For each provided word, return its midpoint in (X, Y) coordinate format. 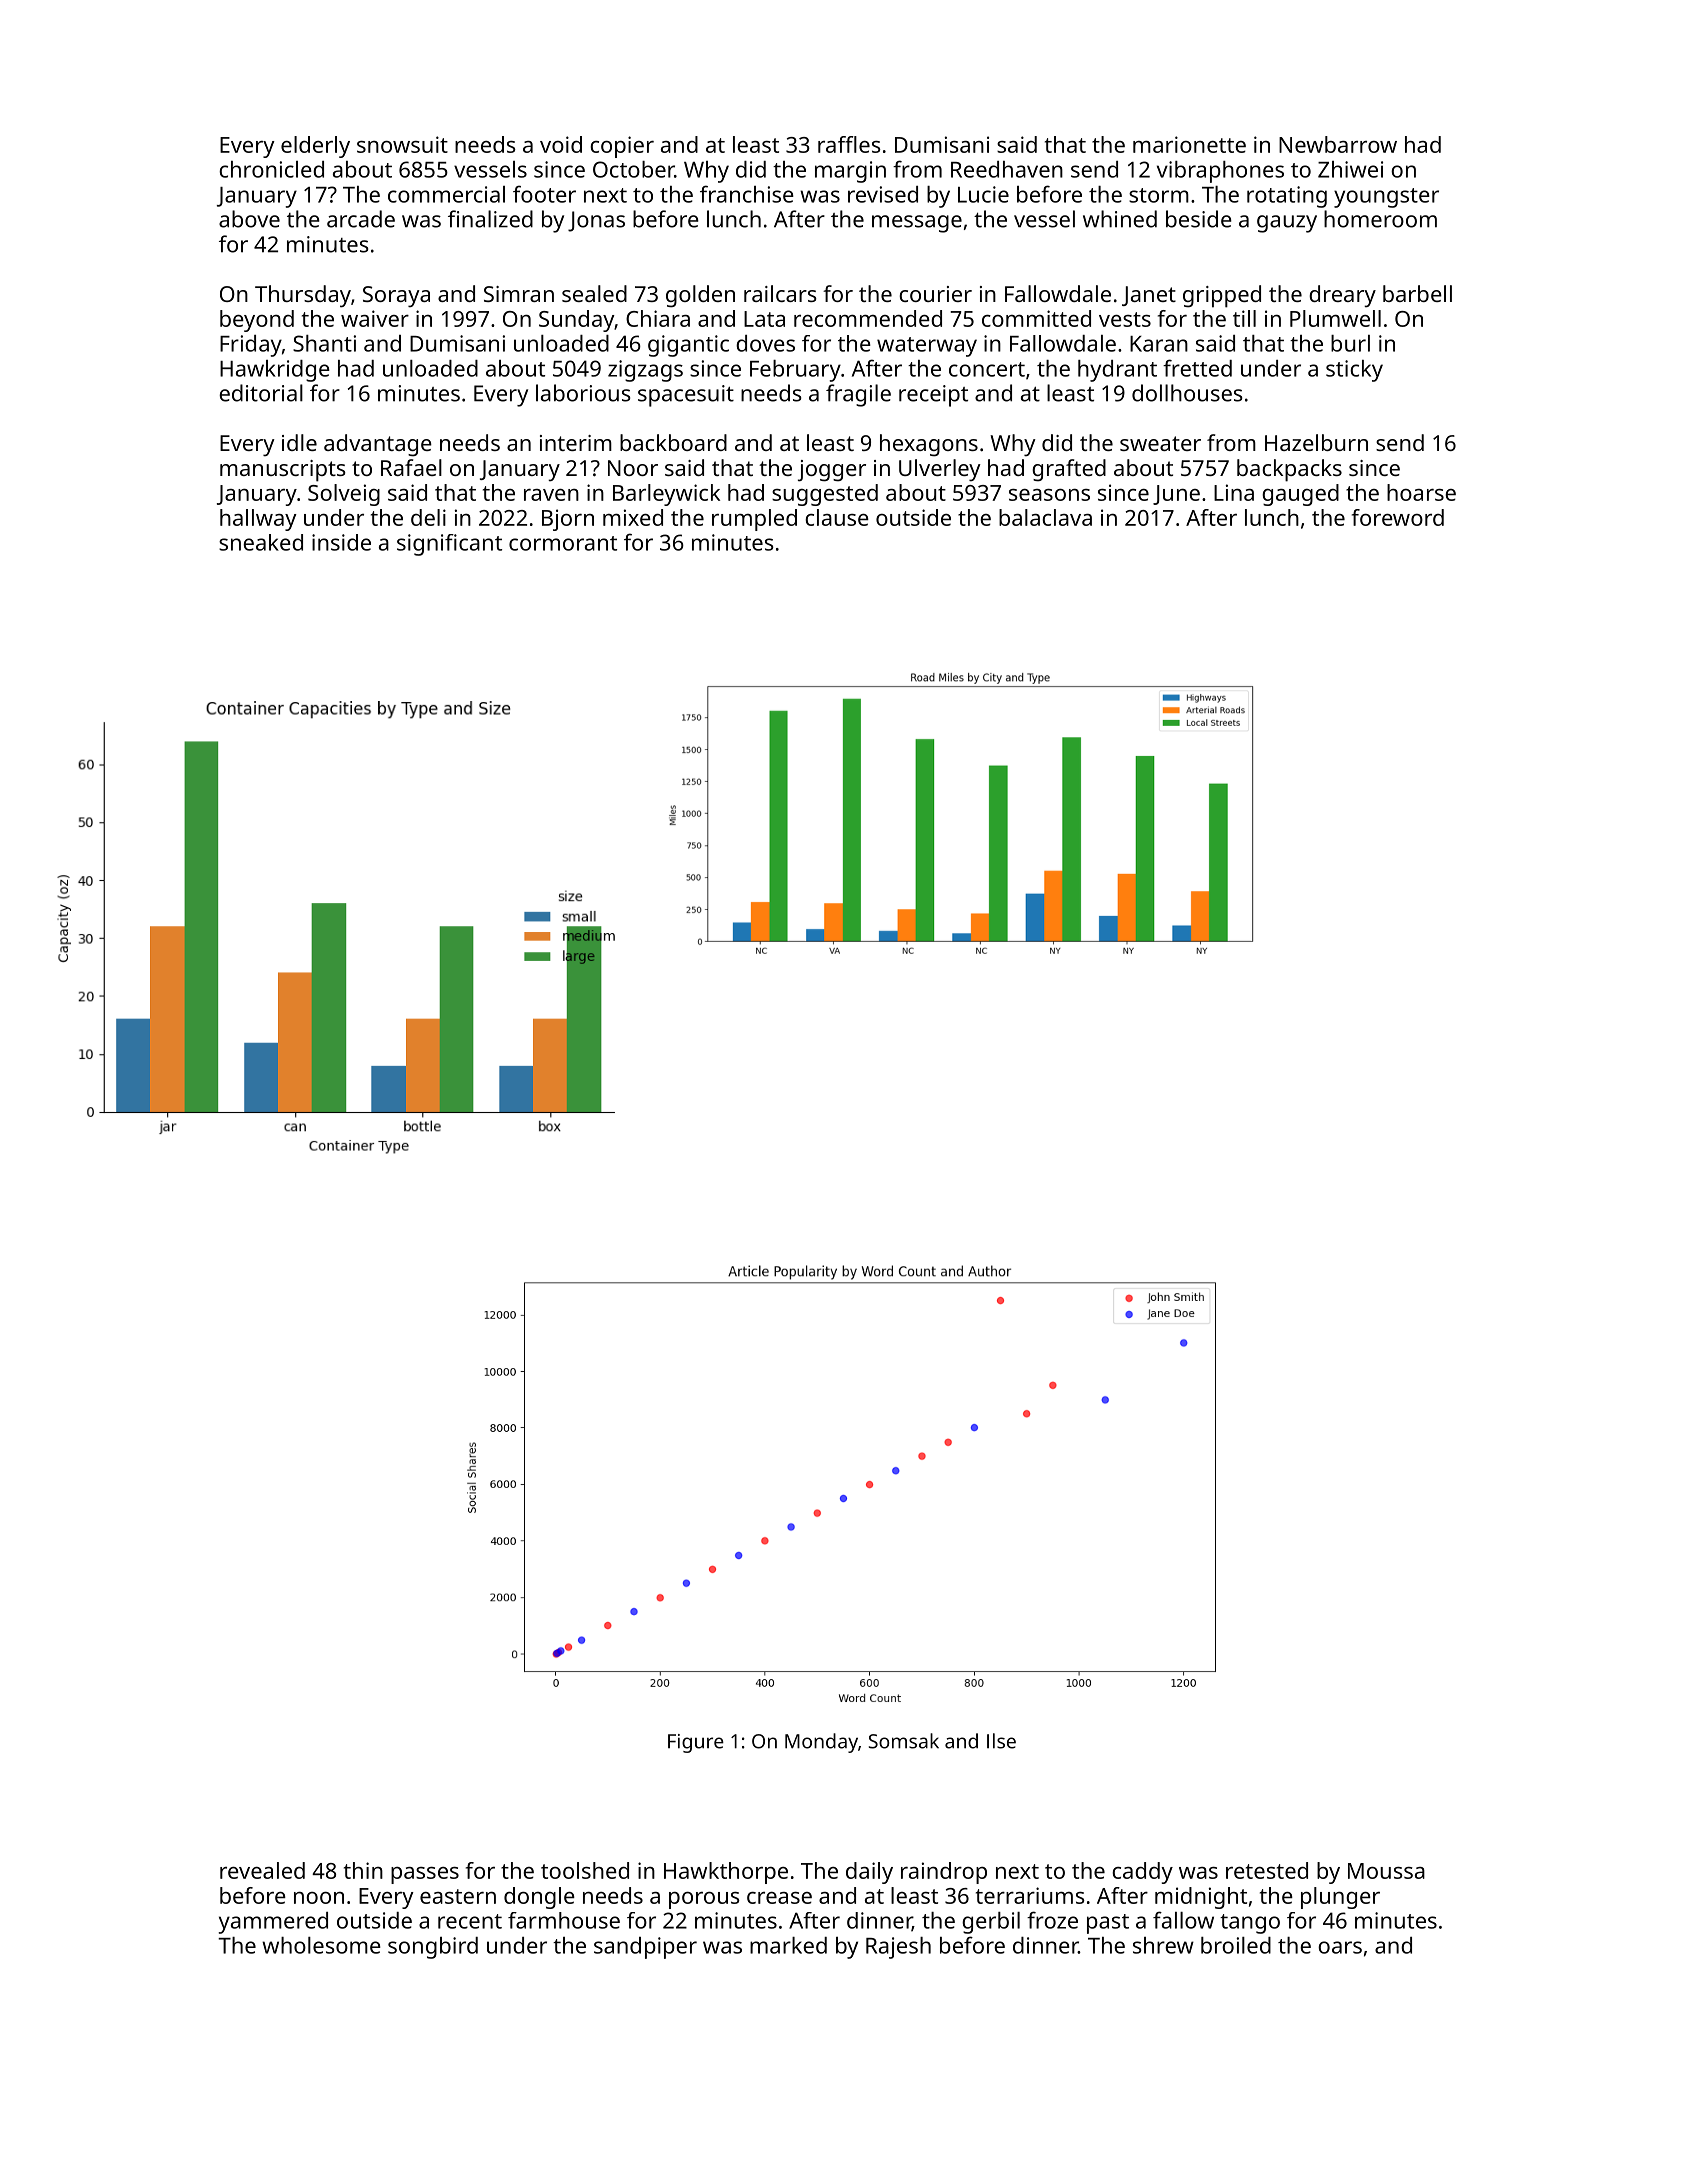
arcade (361, 219)
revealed (262, 1870)
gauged (1300, 495)
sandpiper (645, 1948)
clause (837, 517)
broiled (1236, 1945)
